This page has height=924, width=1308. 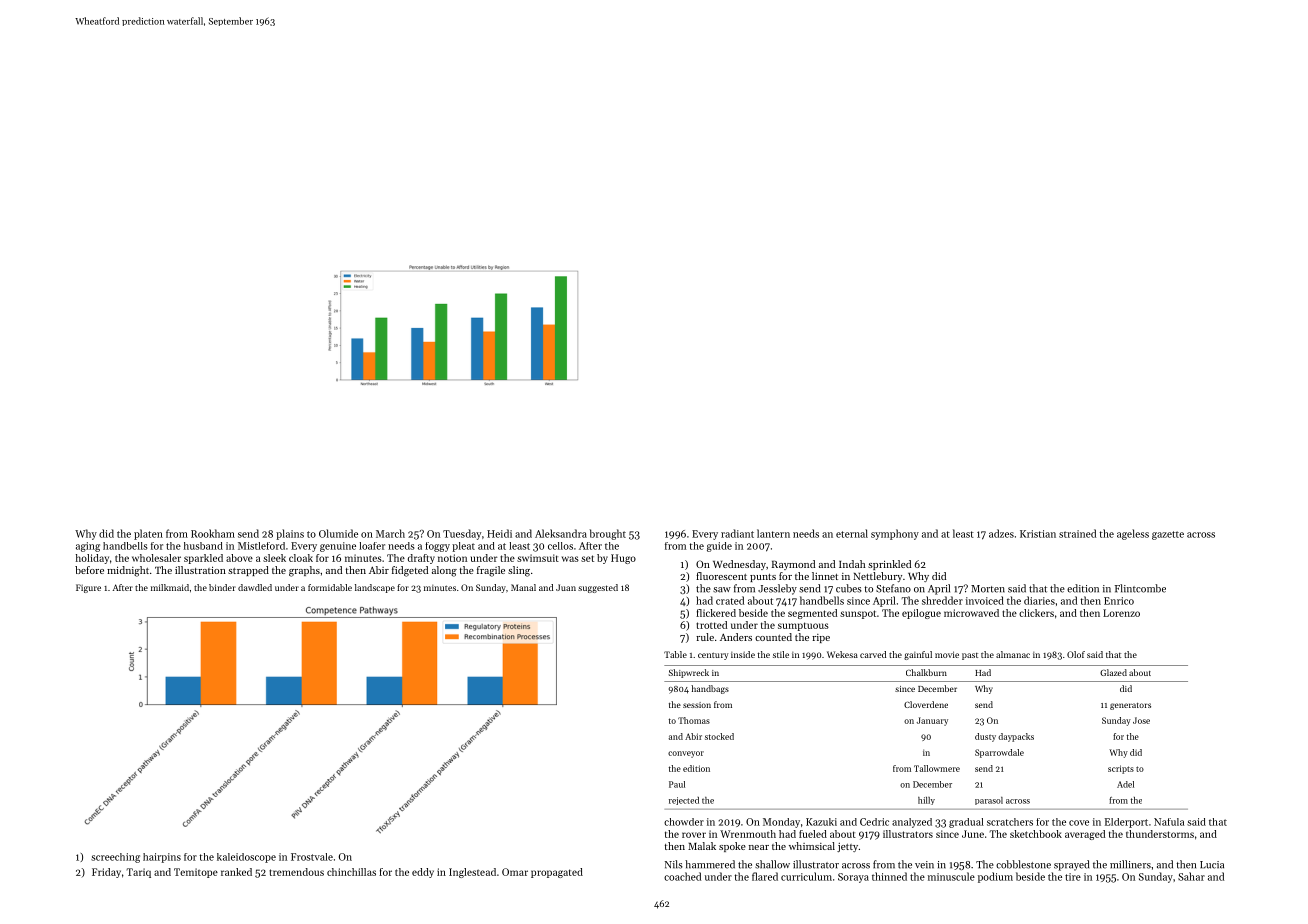 I want to click on dusty, so click(x=985, y=737).
